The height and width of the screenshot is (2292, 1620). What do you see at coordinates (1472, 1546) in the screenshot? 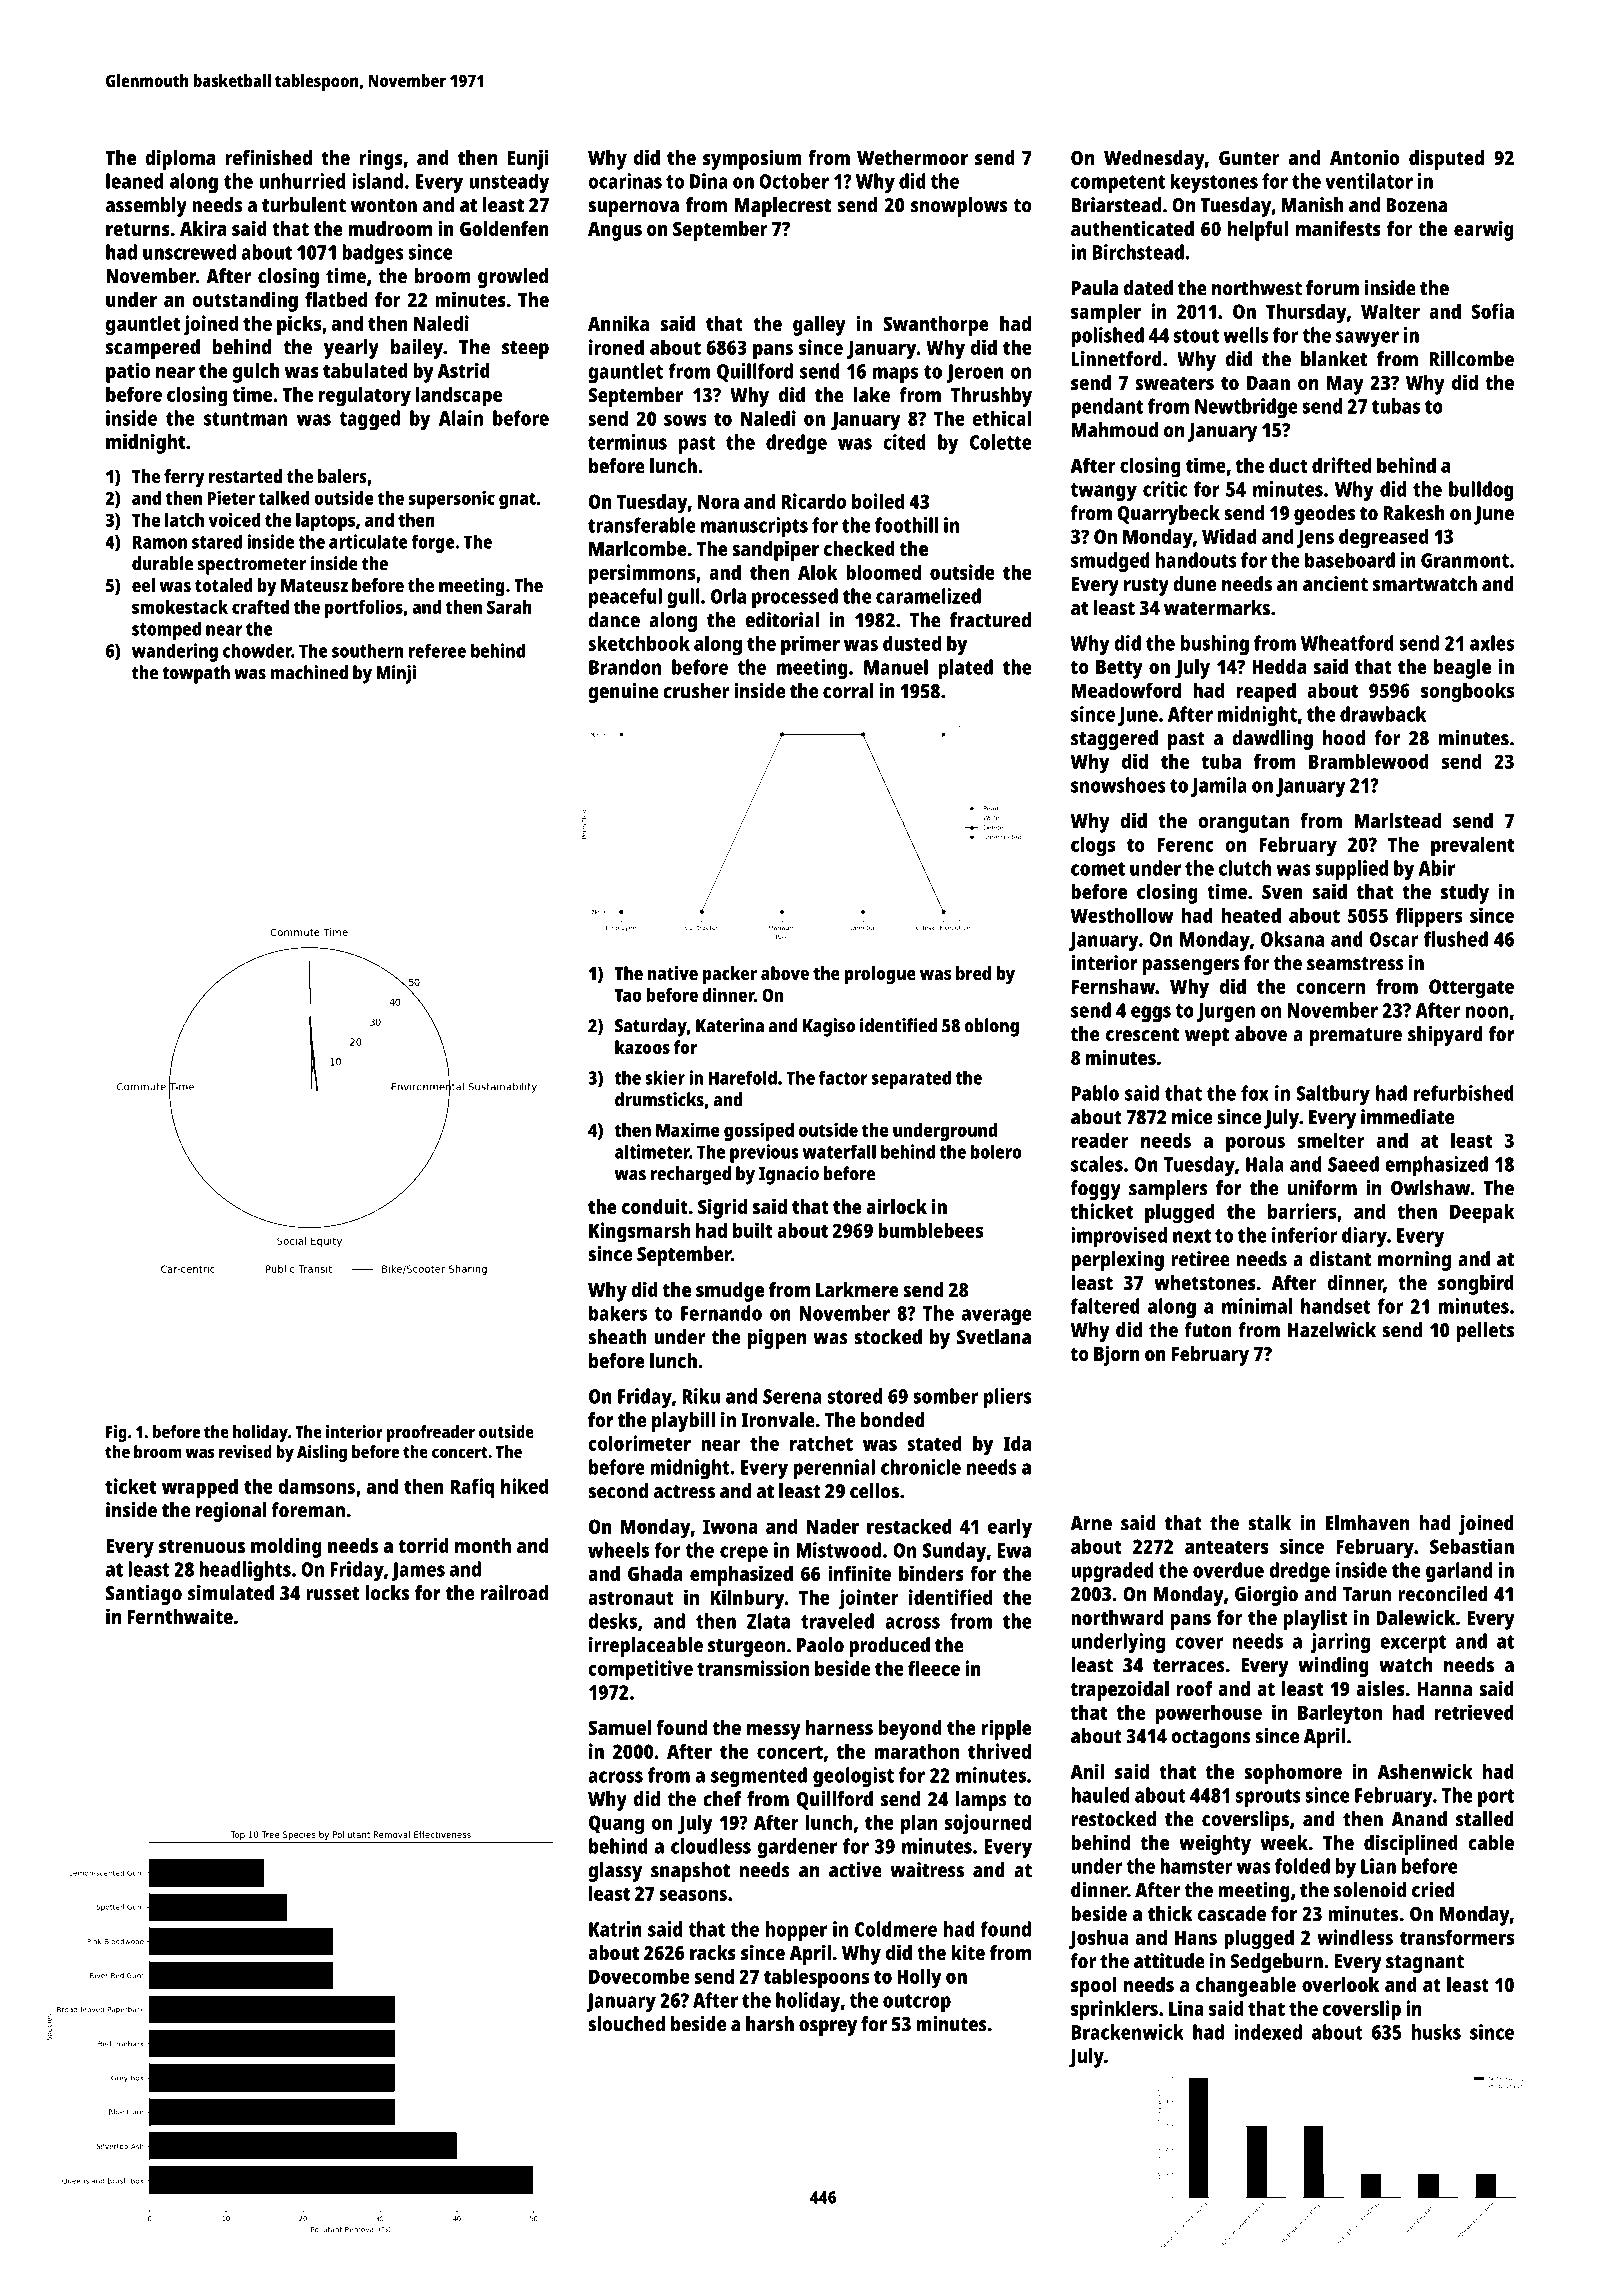
I see `Sebastian` at bounding box center [1472, 1546].
